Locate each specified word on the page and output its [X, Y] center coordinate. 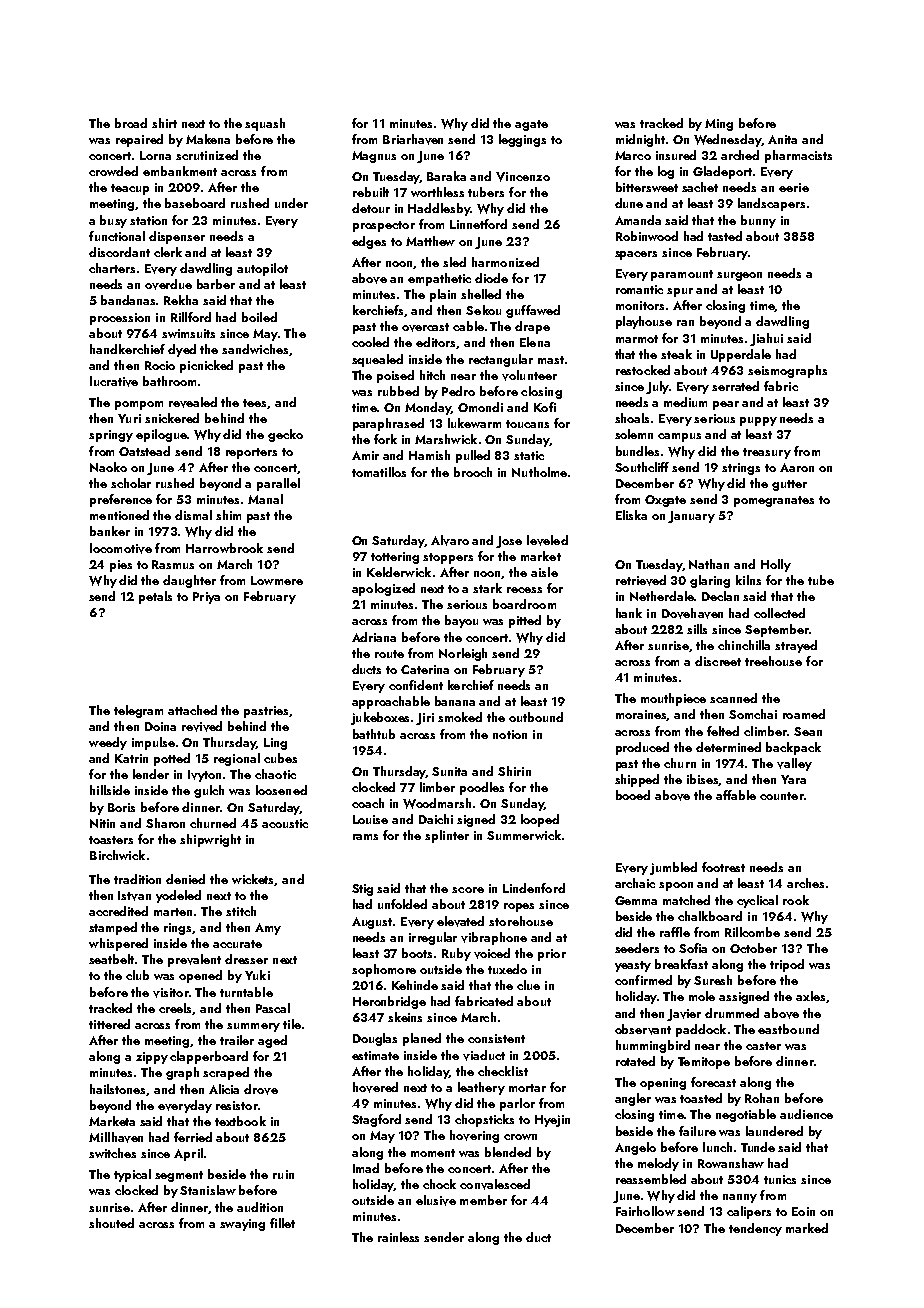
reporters [251, 453]
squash [265, 124]
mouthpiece [673, 699]
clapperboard [209, 1057]
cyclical [757, 901]
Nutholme [539, 472]
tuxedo [507, 969]
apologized [383, 589]
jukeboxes [380, 718]
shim [228, 515]
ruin [283, 1174]
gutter [789, 485]
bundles [637, 451]
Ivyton [204, 776]
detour [371, 208]
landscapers [771, 204]
